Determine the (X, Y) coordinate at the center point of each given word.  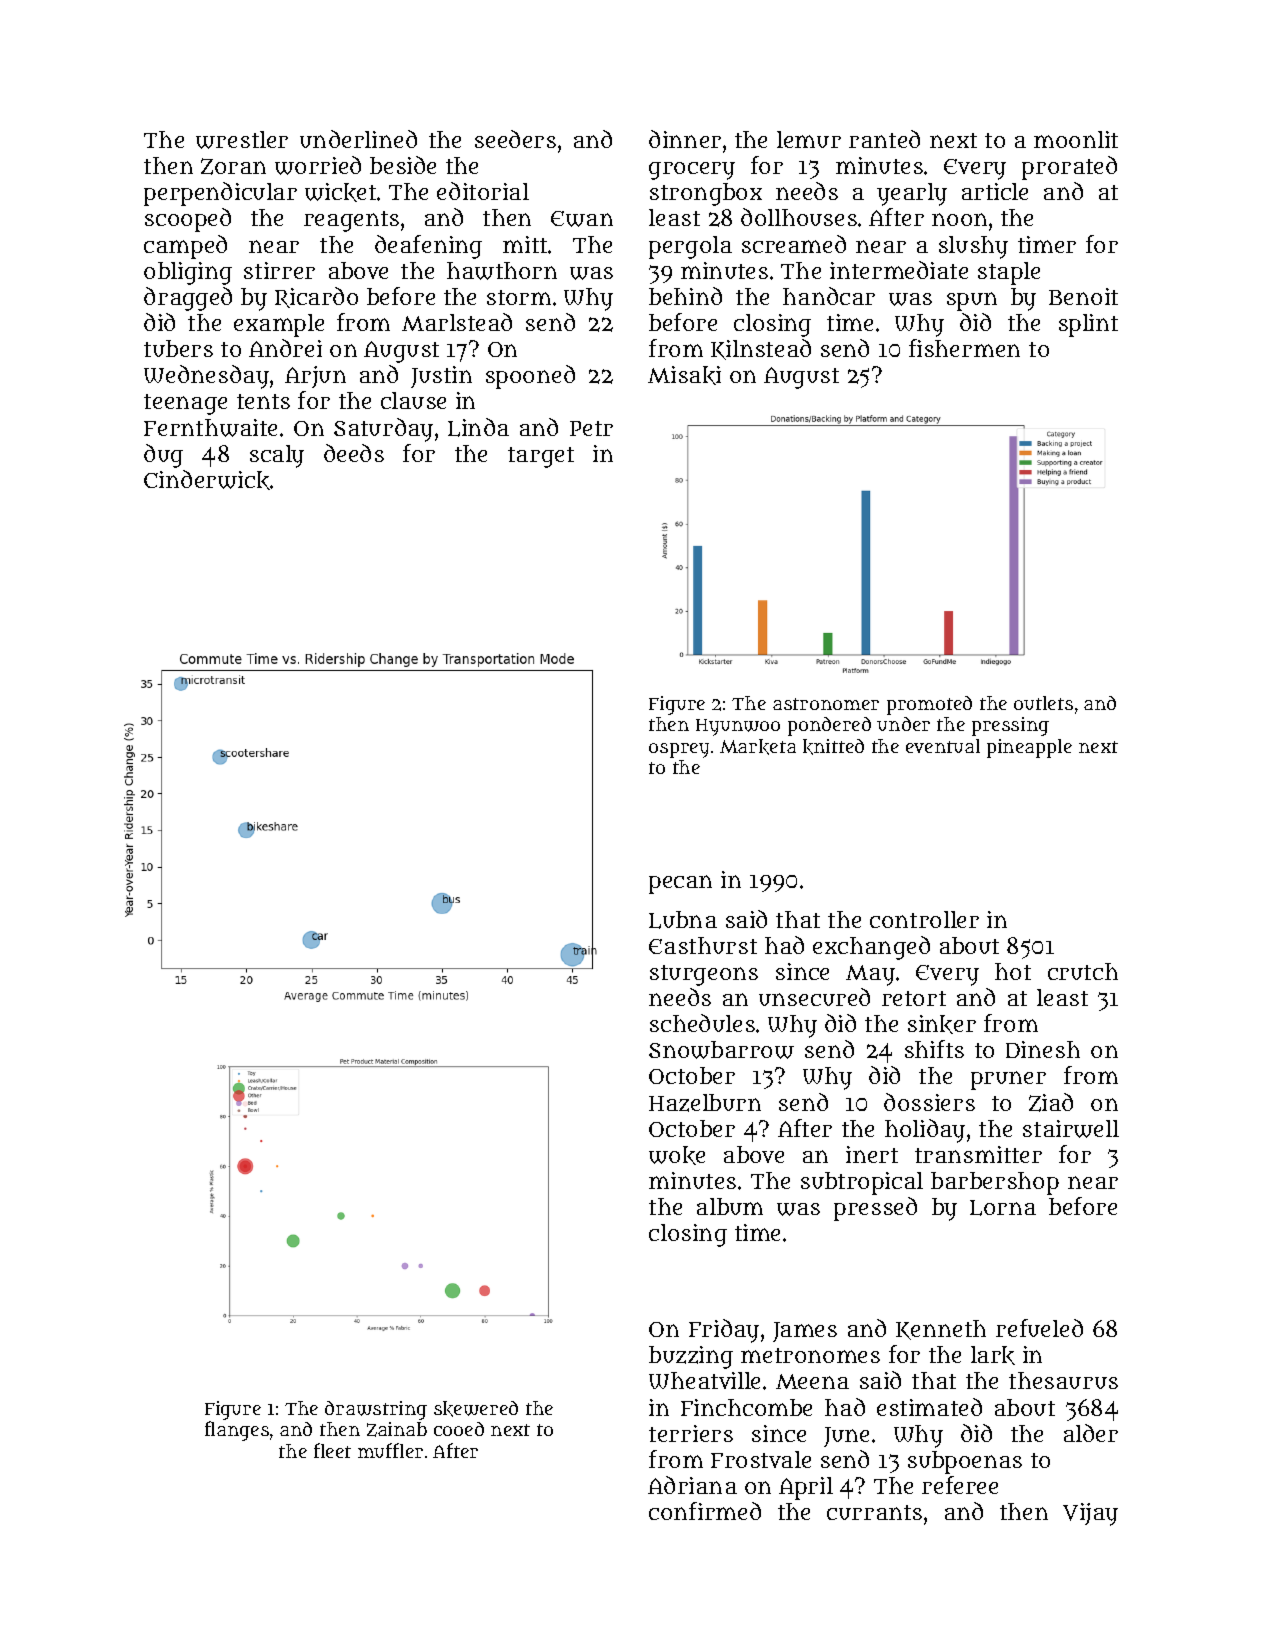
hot (1013, 971)
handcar (829, 296)
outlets (1043, 703)
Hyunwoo (738, 727)
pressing (1010, 726)
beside (403, 165)
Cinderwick (207, 480)
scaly (277, 456)
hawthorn (502, 271)
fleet (332, 1450)
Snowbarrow (721, 1050)
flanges (237, 1431)
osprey (679, 750)
